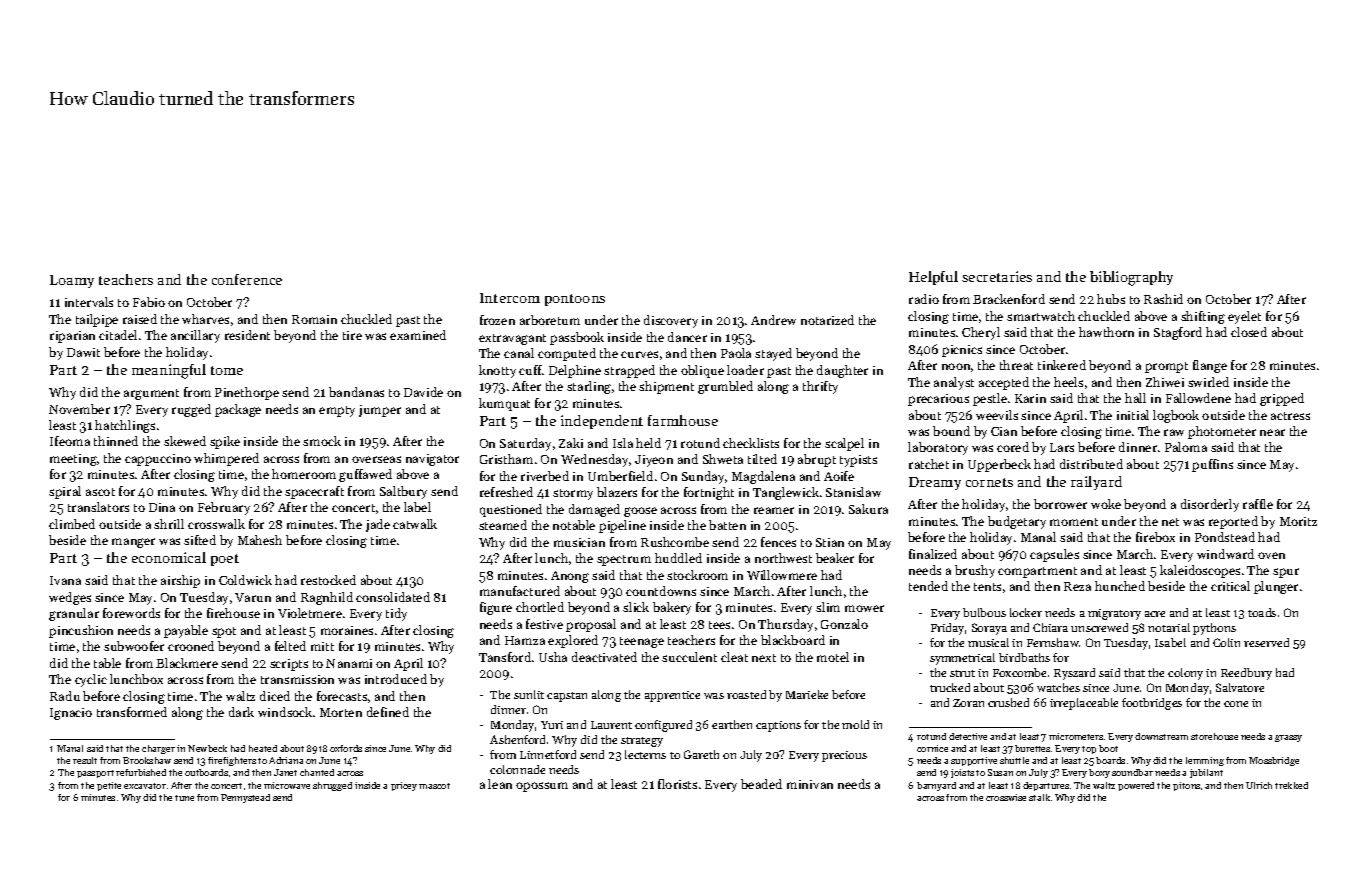  I want to click on crosswise, so click(1006, 797).
